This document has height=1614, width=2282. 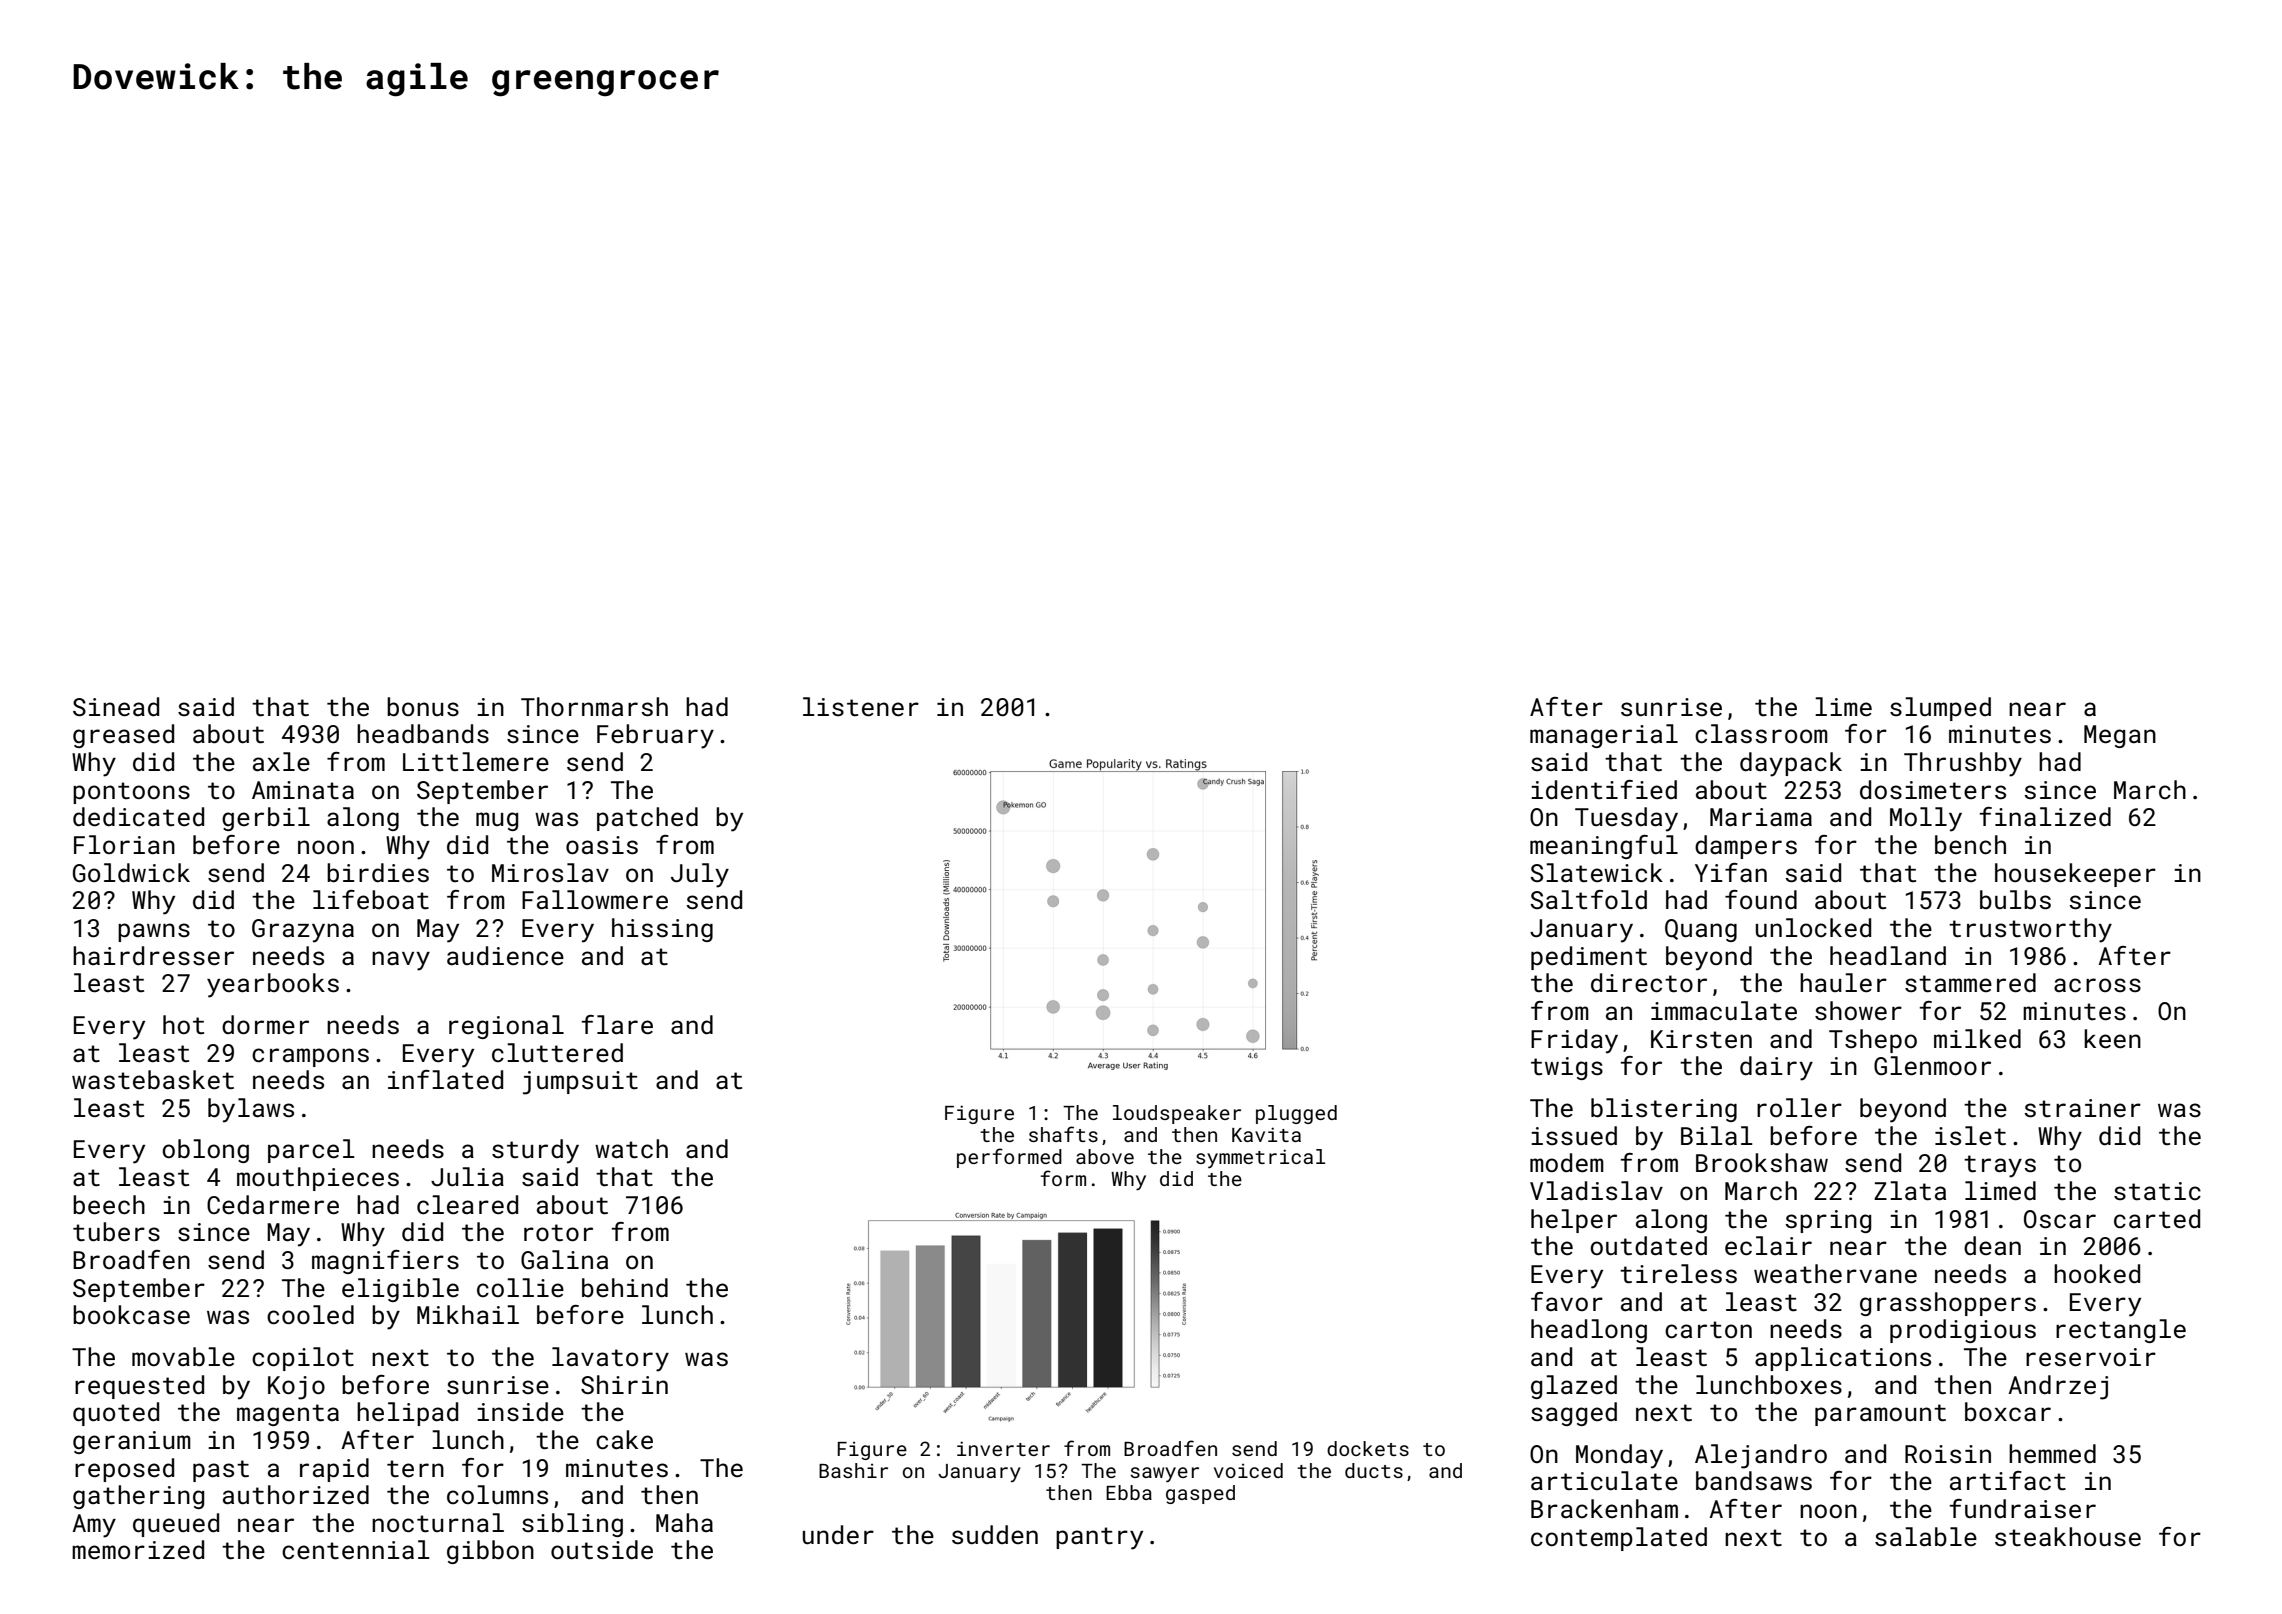 What do you see at coordinates (303, 790) in the document?
I see `Aminata` at bounding box center [303, 790].
